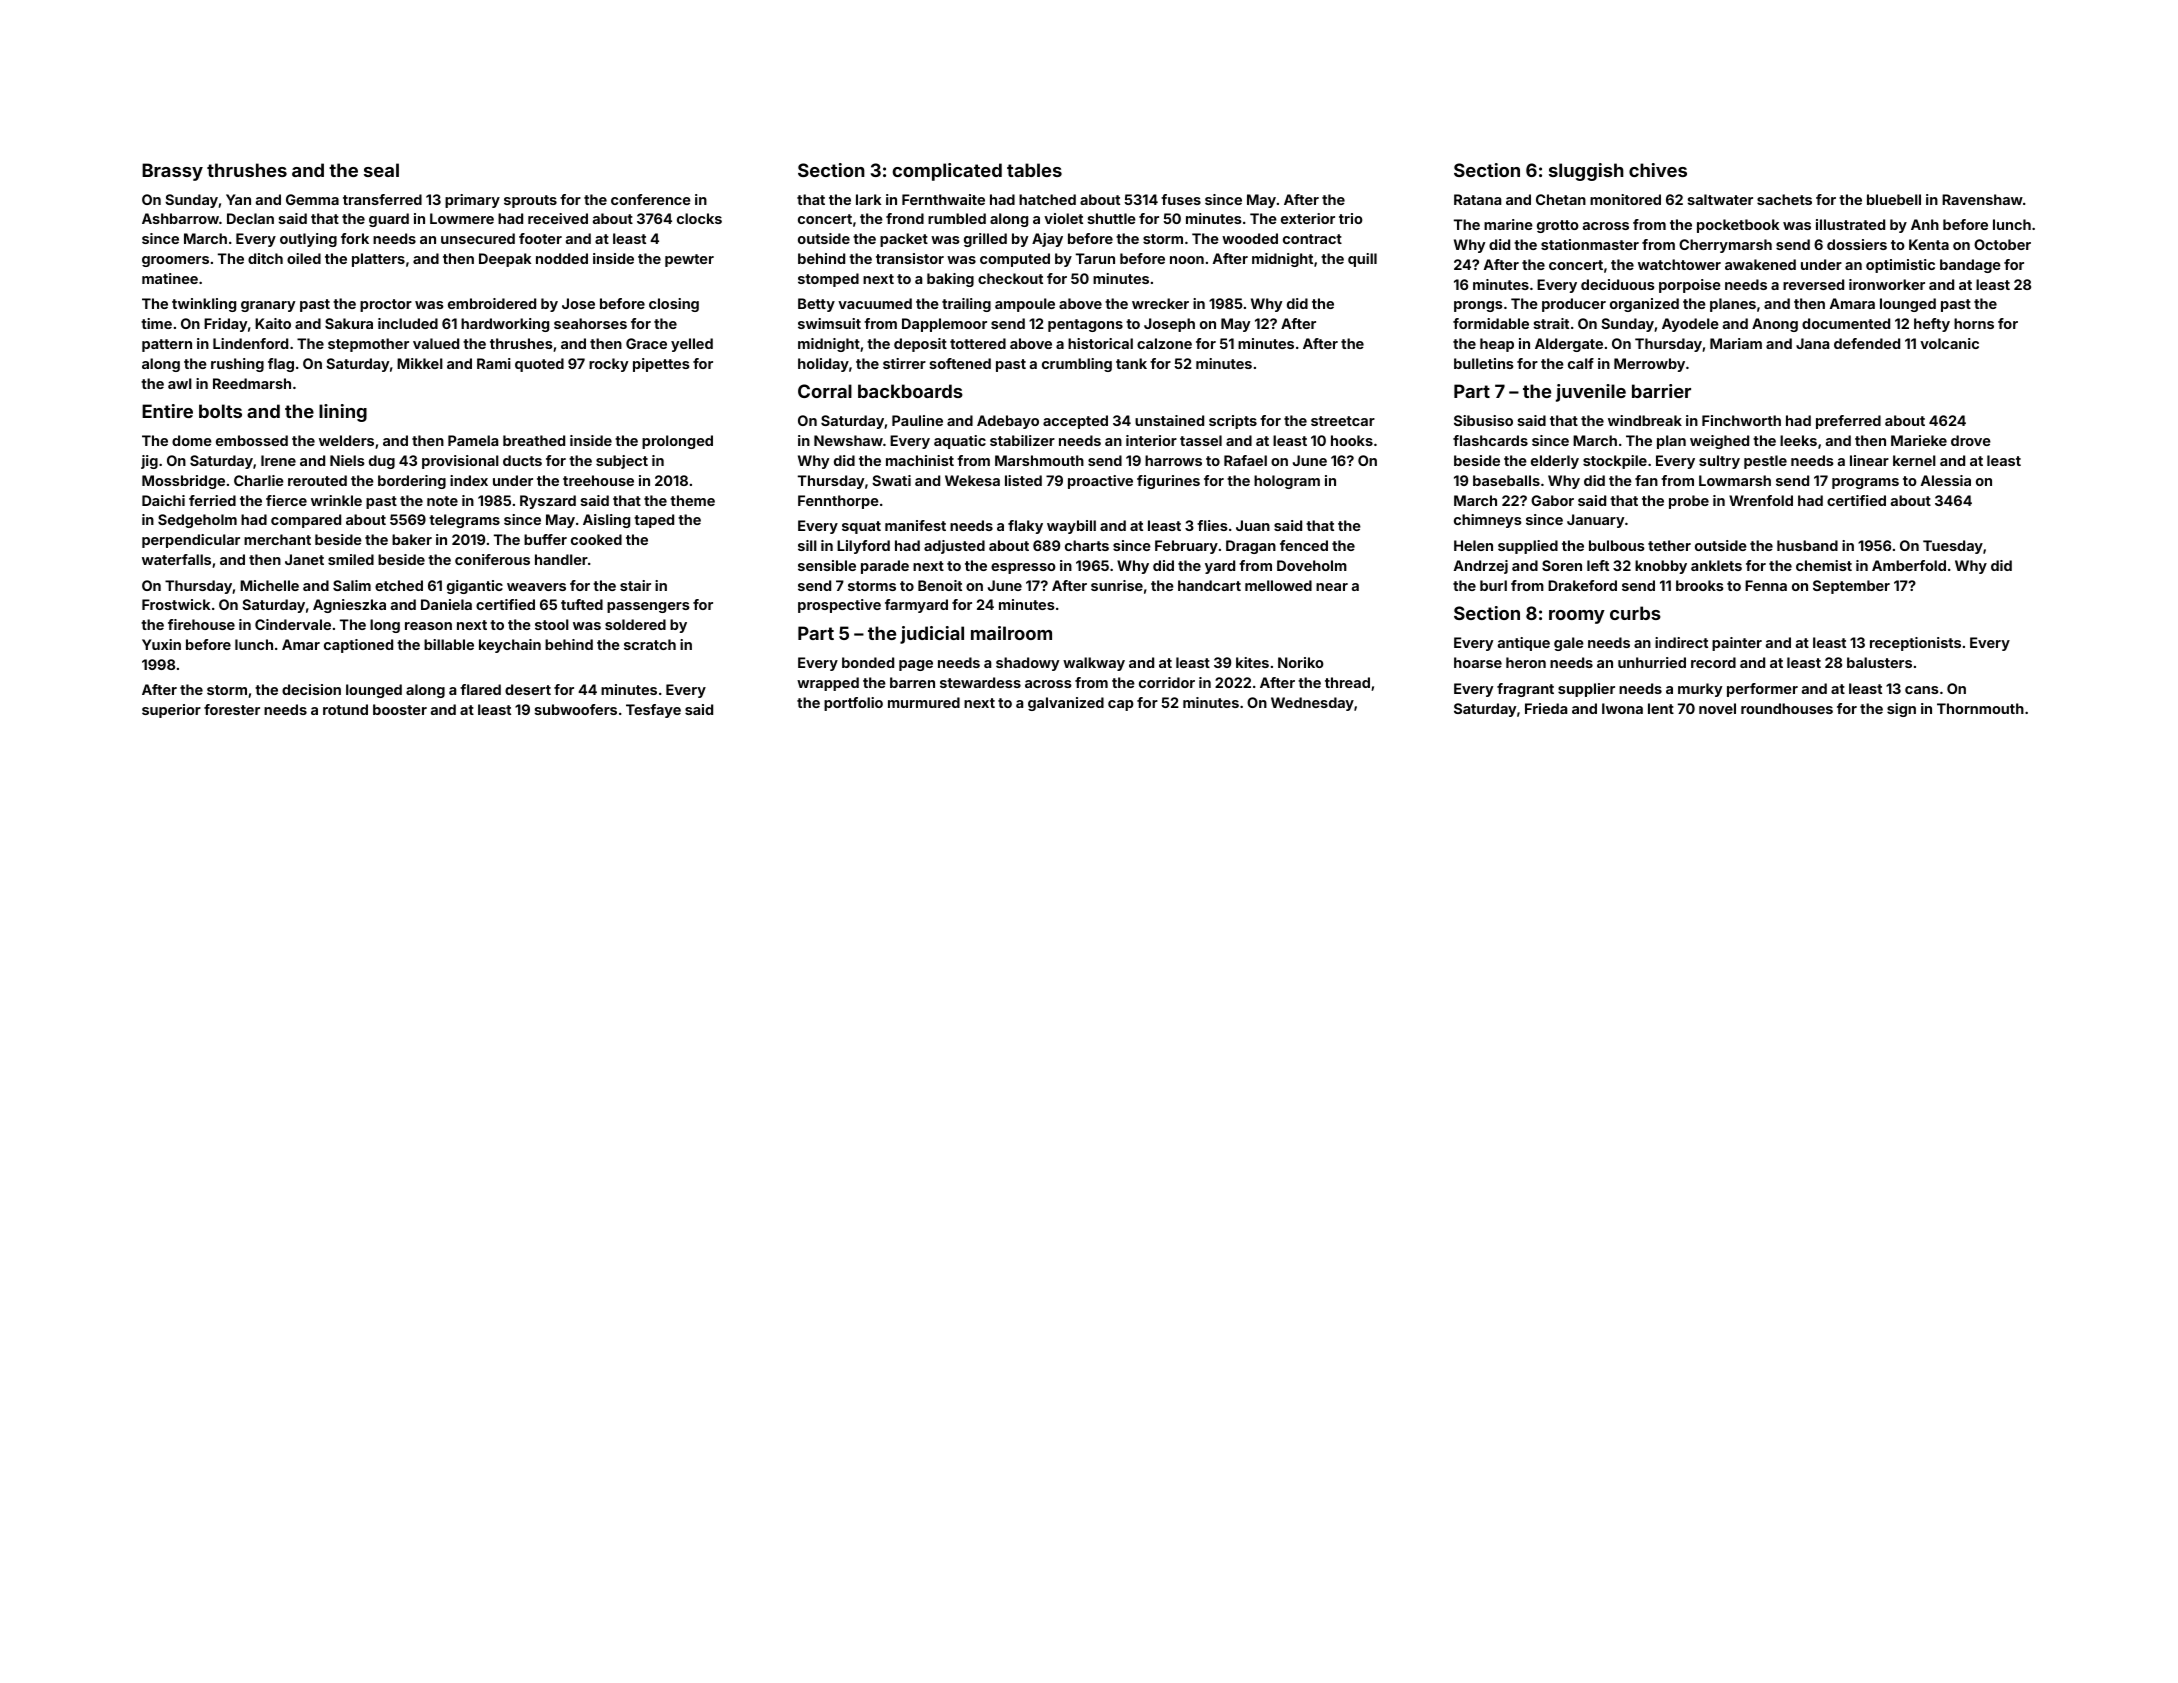  What do you see at coordinates (1915, 644) in the screenshot?
I see `receptionists` at bounding box center [1915, 644].
